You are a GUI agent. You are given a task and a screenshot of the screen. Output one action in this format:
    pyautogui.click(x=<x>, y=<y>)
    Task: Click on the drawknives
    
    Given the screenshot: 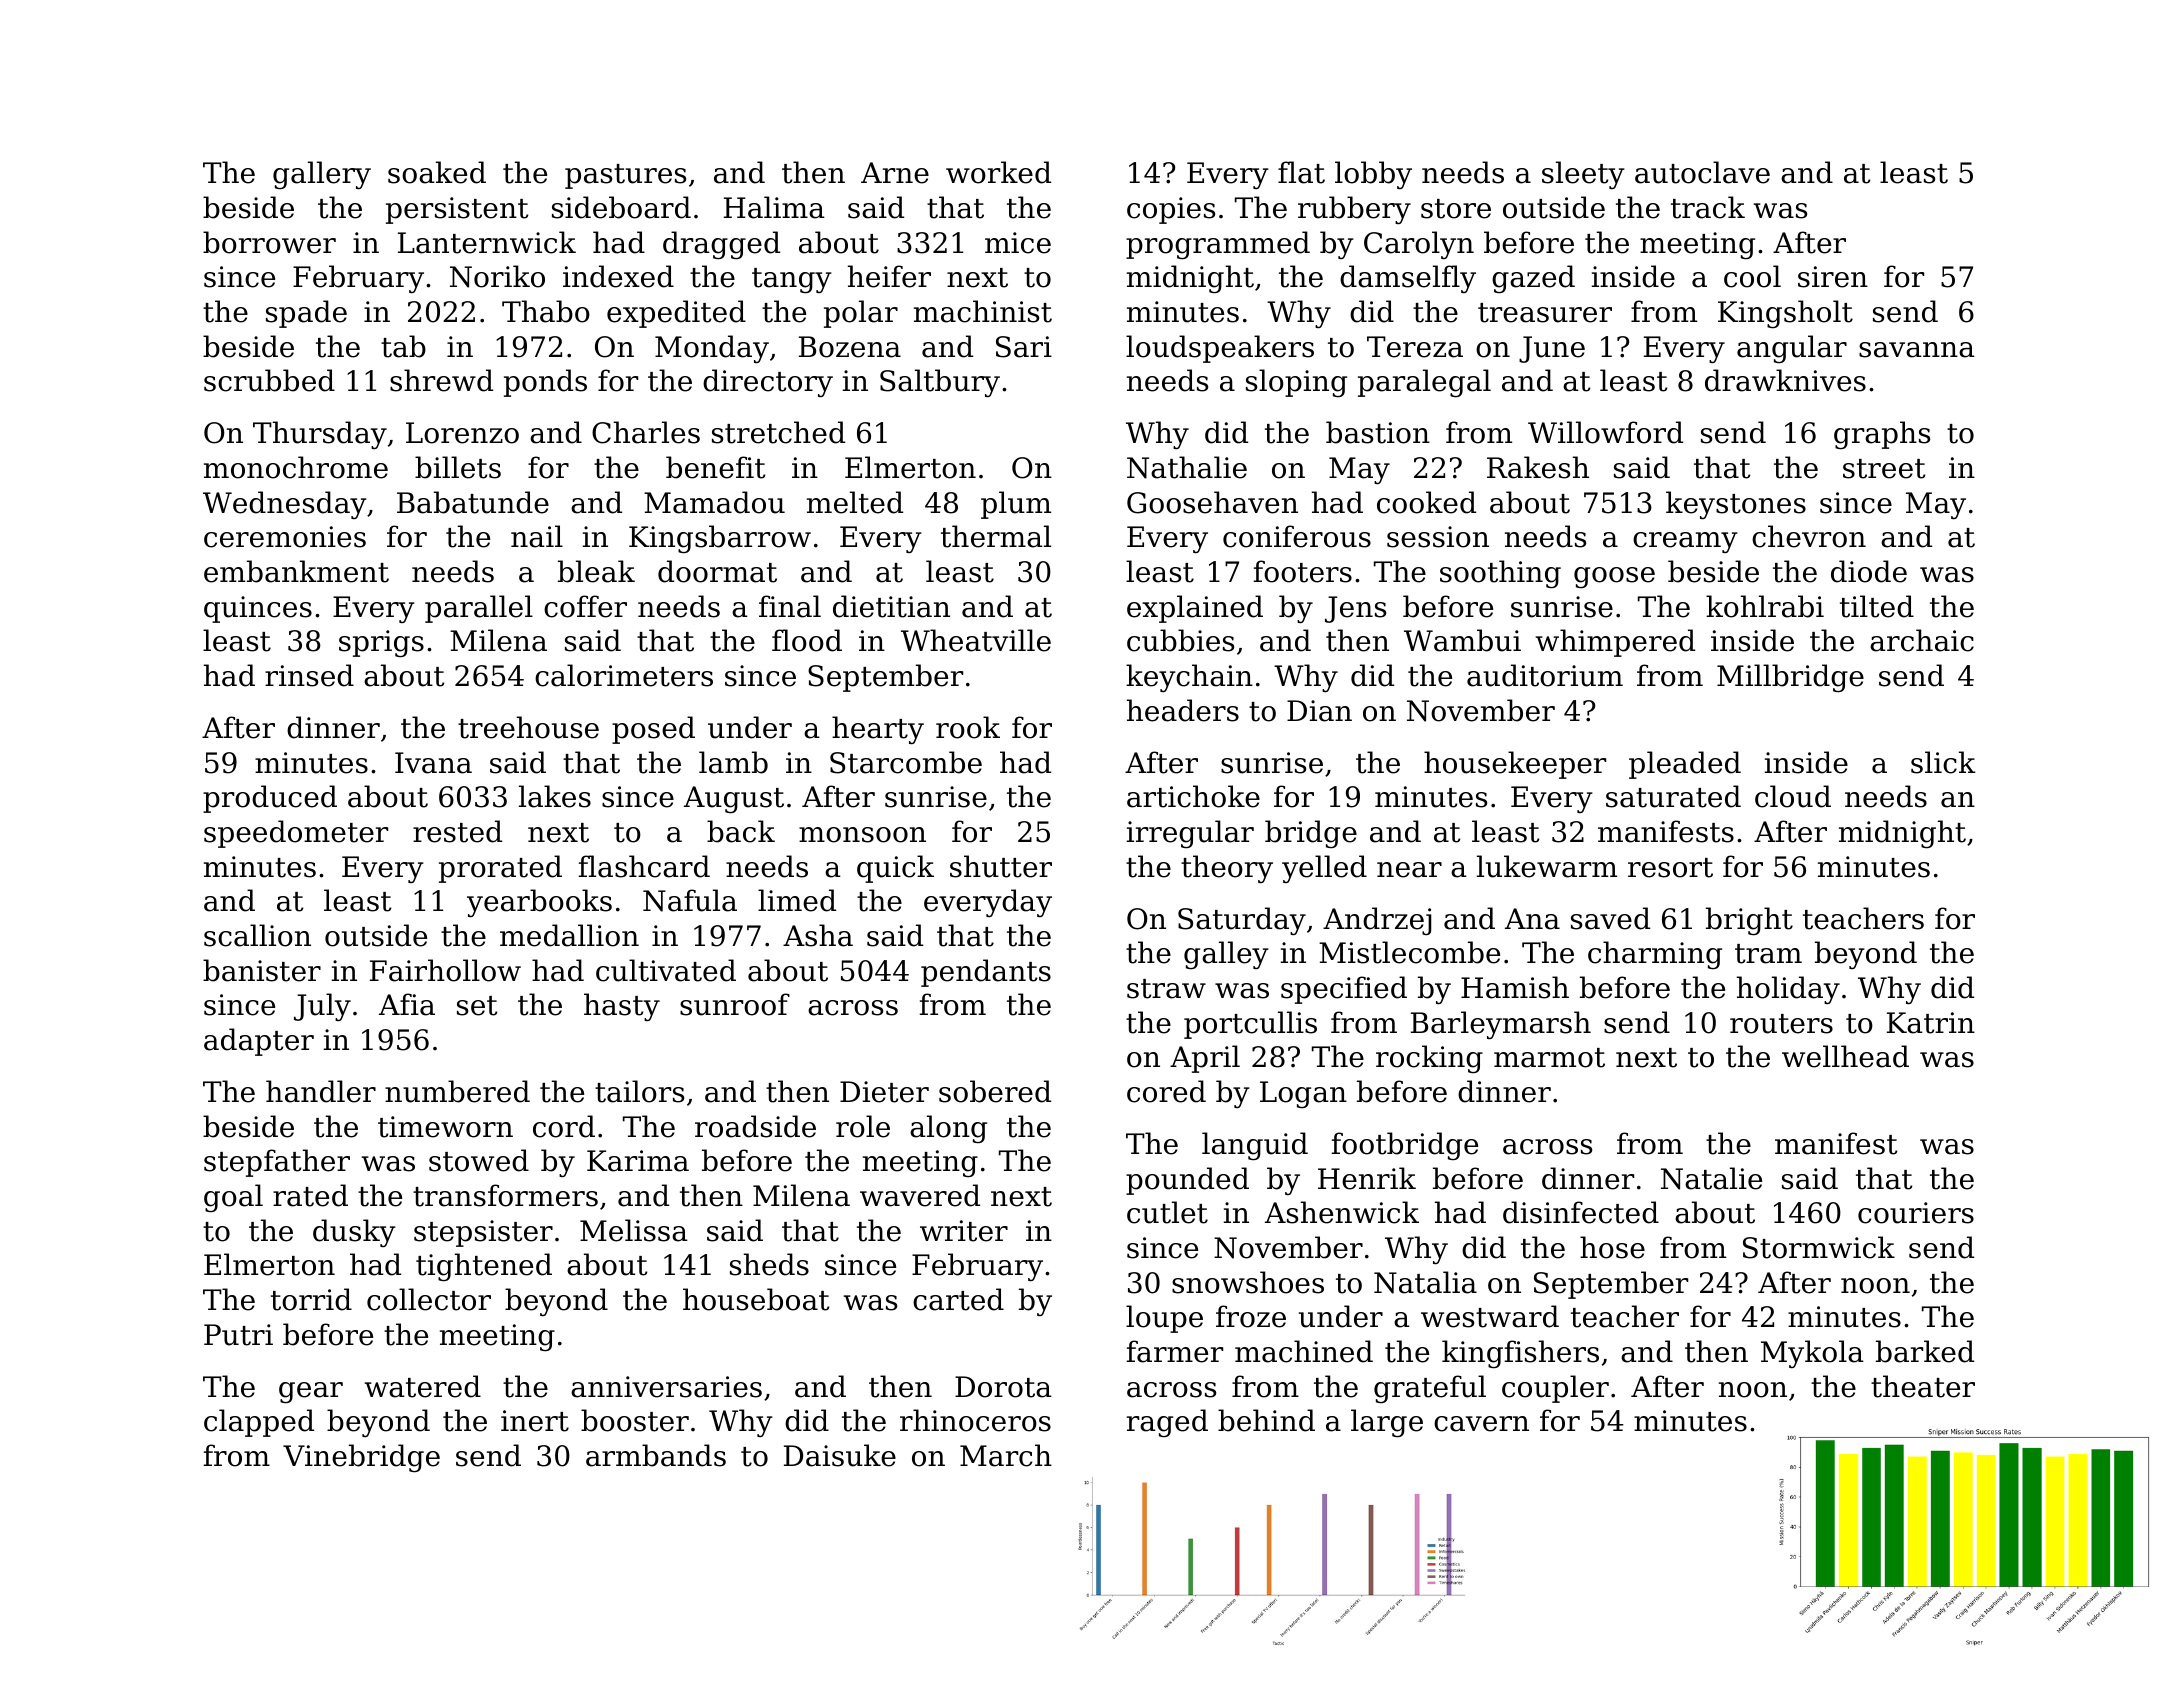 What is the action you would take?
    pyautogui.click(x=1785, y=380)
